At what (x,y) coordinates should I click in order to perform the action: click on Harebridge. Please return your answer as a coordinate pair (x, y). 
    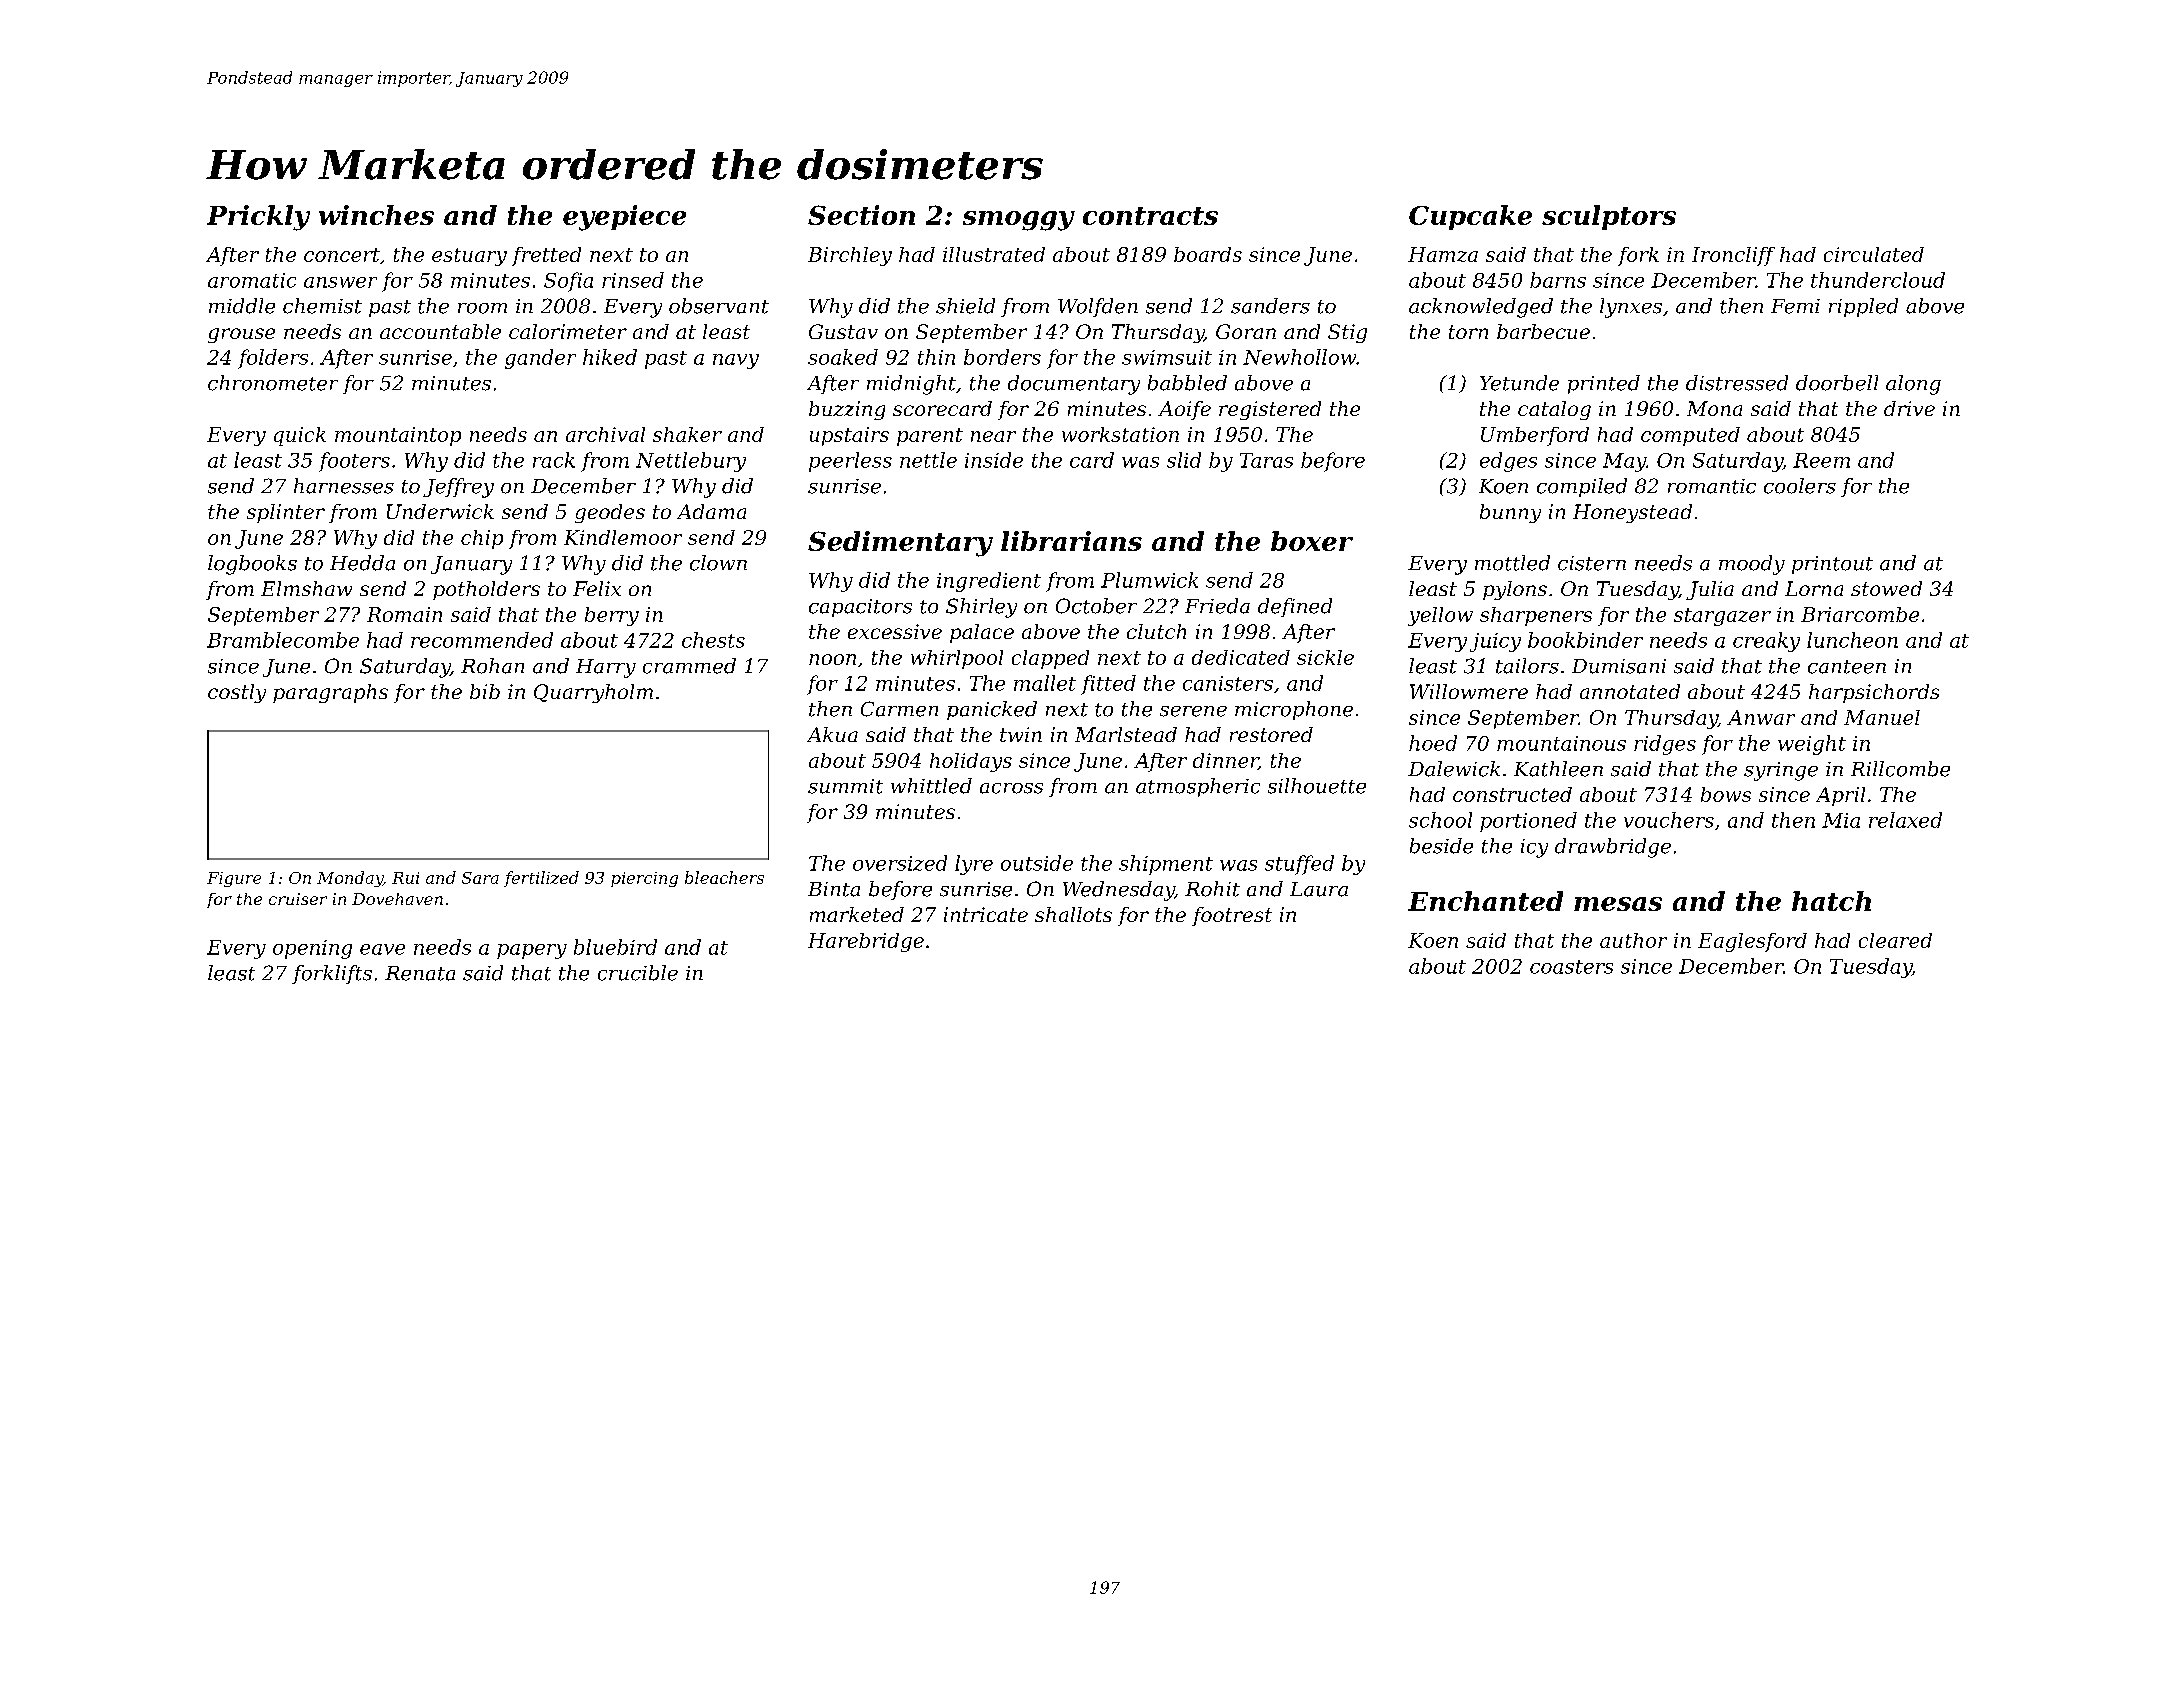
    Looking at the image, I should click on (866, 942).
